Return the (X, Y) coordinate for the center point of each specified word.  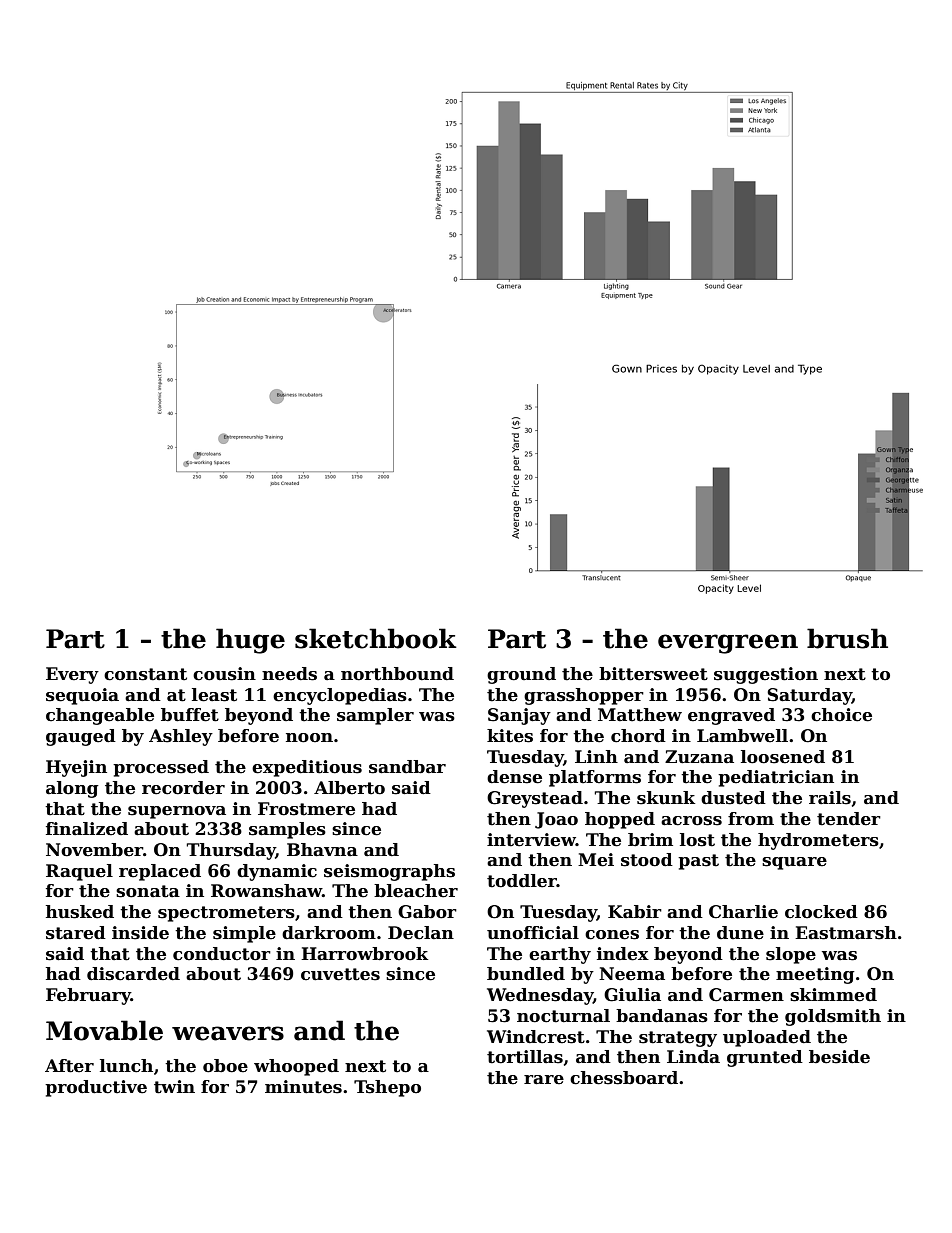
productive (96, 1088)
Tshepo (387, 1088)
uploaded (767, 1038)
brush (847, 638)
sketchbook (376, 638)
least (214, 695)
